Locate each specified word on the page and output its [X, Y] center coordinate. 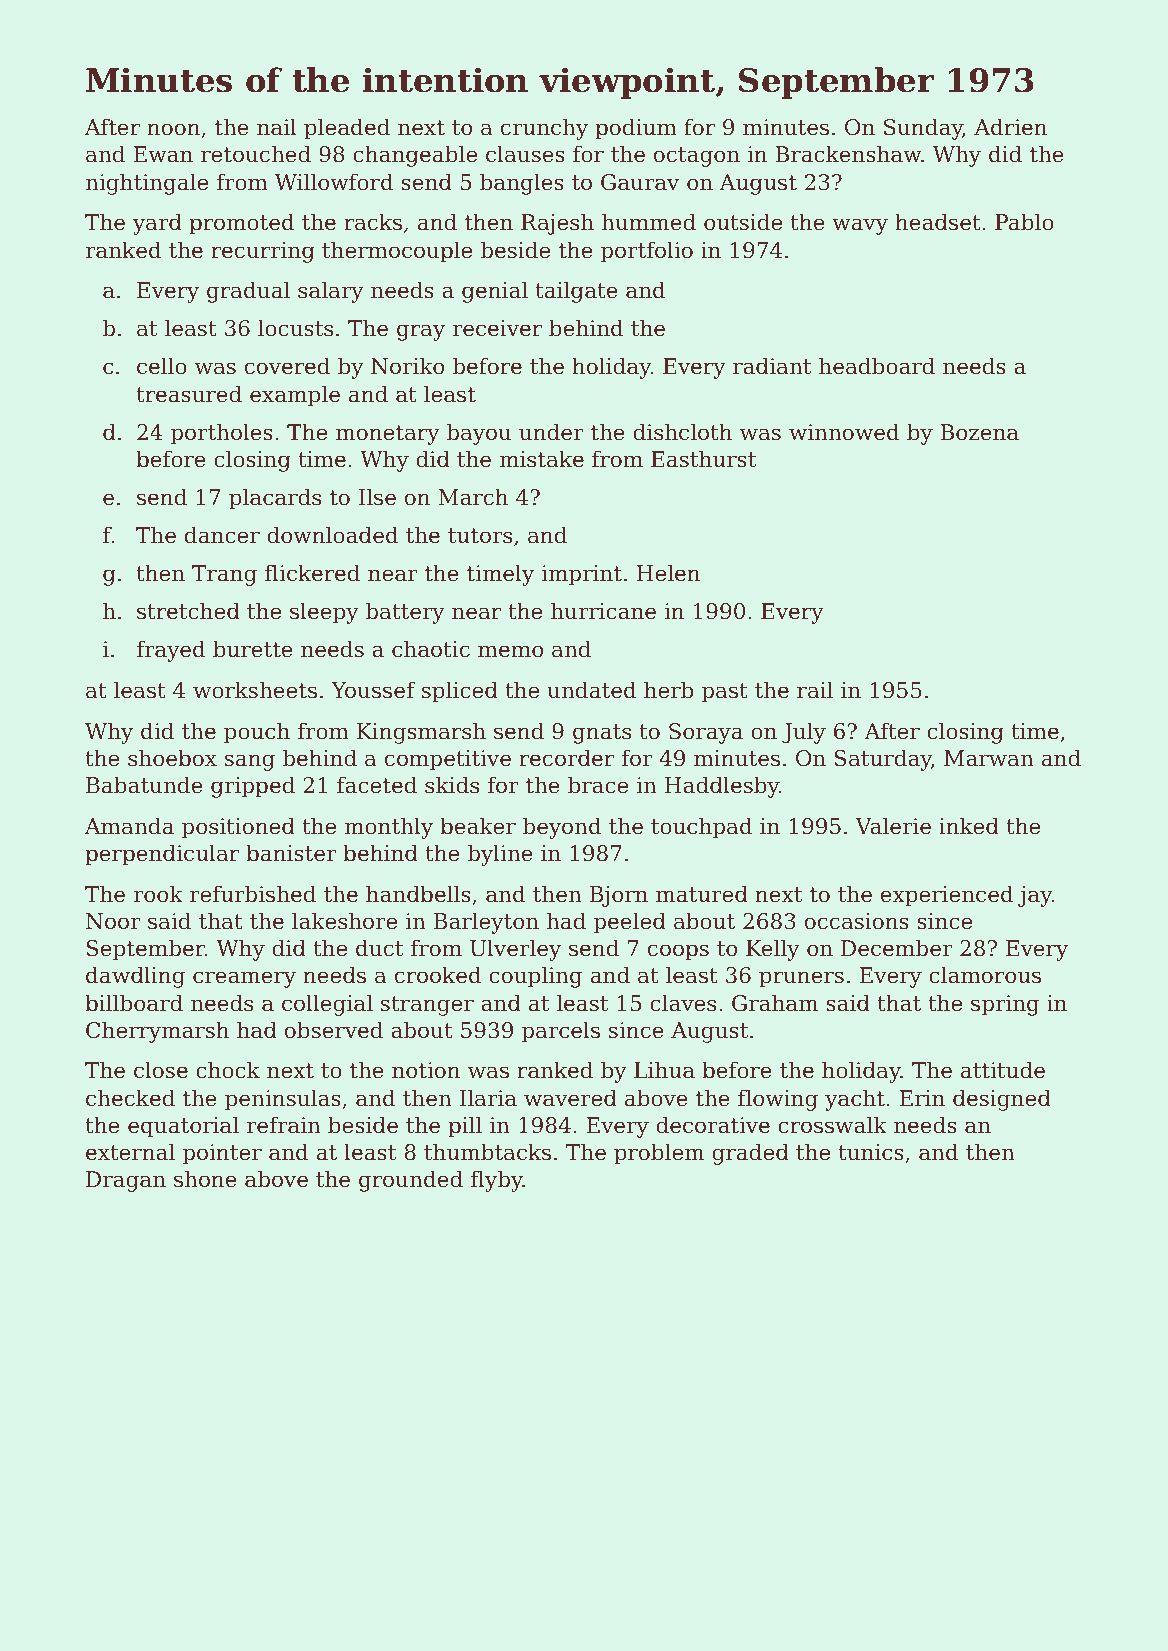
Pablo [1024, 222]
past [725, 693]
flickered [312, 573]
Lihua [664, 1070]
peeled [630, 923]
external [130, 1152]
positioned [238, 828]
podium [636, 129]
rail [815, 690]
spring [1005, 1005]
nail [277, 127]
